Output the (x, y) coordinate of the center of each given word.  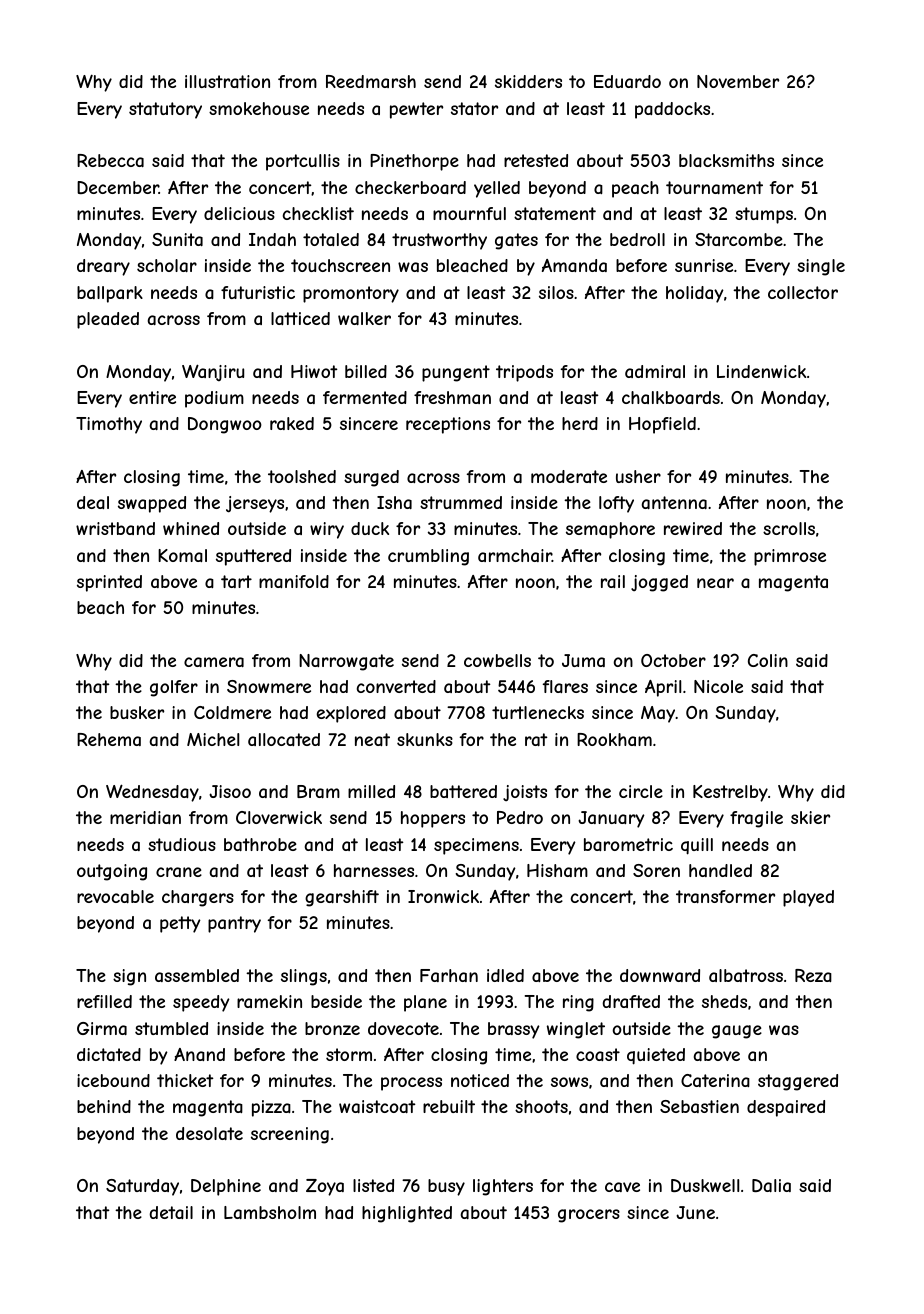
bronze (332, 1028)
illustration (227, 81)
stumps (764, 215)
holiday (695, 294)
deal (93, 502)
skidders (528, 81)
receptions (448, 425)
